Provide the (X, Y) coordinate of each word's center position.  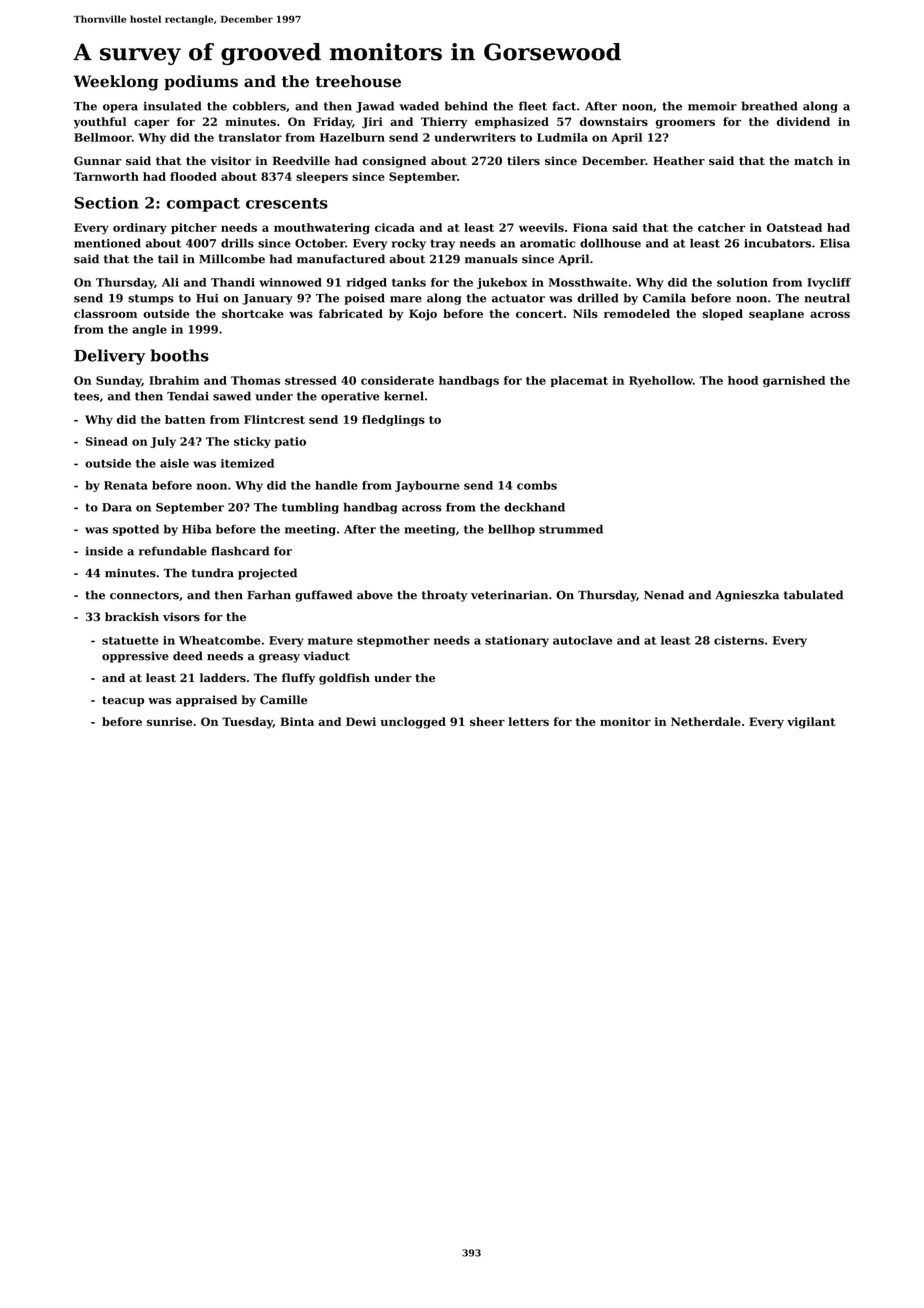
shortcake (253, 313)
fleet (533, 106)
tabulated (813, 595)
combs (537, 485)
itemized (247, 463)
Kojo (423, 315)
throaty (445, 596)
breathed (770, 106)
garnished (794, 381)
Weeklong (116, 83)
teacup (123, 701)
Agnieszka (747, 596)
